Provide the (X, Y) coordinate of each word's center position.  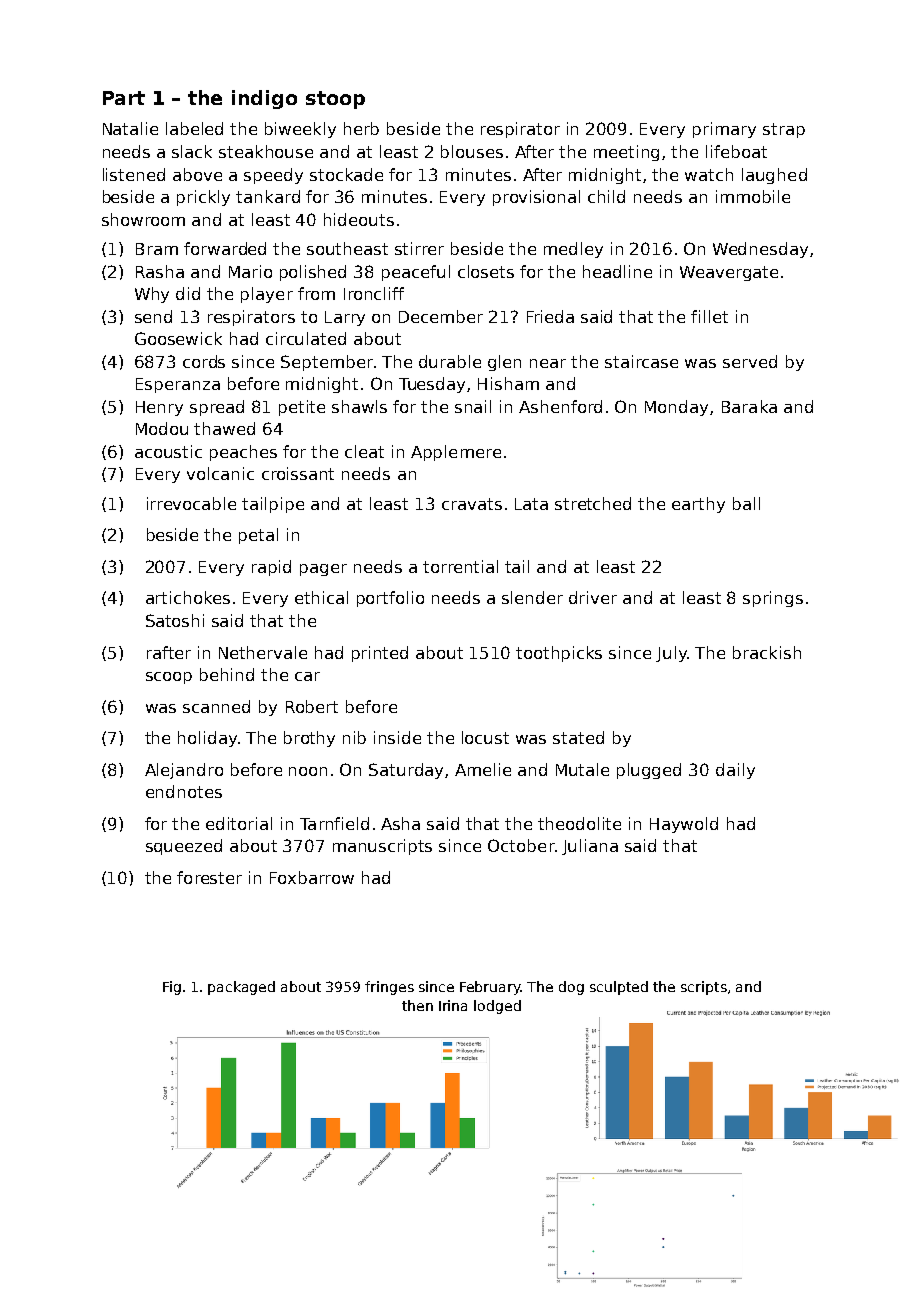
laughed (774, 176)
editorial (239, 823)
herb (361, 128)
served (750, 361)
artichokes (188, 597)
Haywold (684, 825)
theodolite (579, 823)
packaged (241, 988)
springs (773, 599)
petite (302, 408)
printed (380, 654)
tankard (268, 196)
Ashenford (560, 406)
